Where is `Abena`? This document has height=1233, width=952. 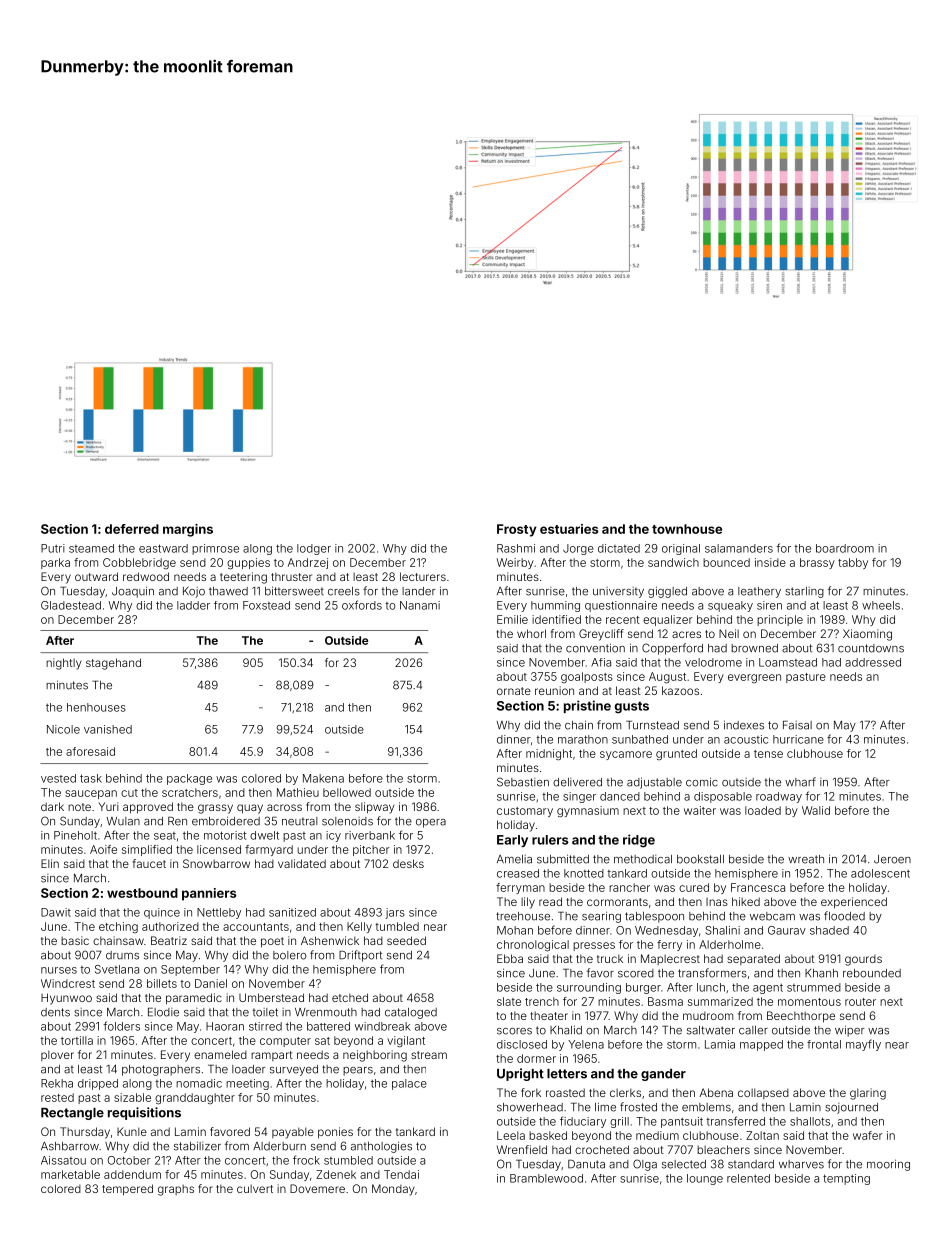 Abena is located at coordinates (716, 1092).
